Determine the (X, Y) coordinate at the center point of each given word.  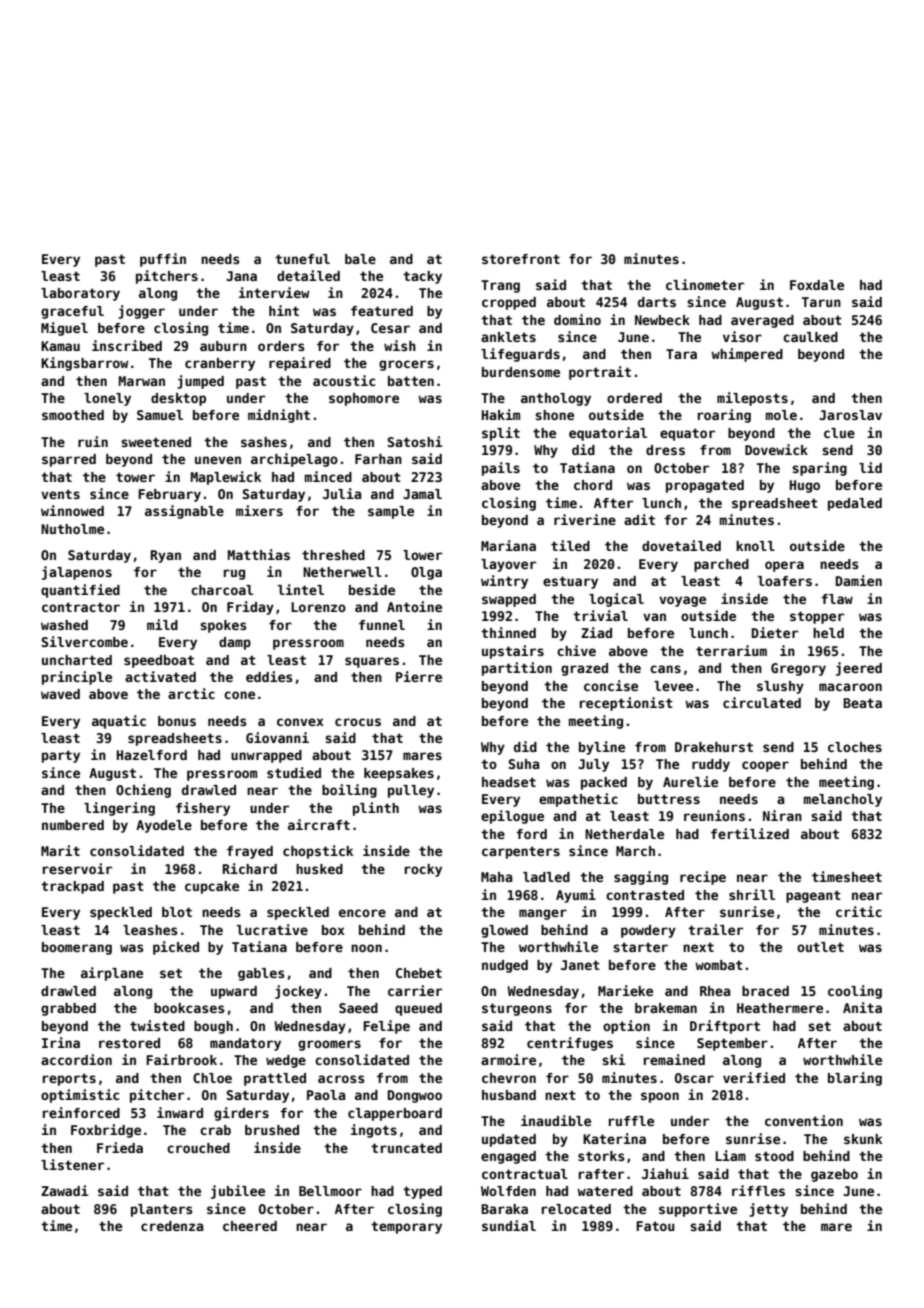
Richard (250, 868)
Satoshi (415, 441)
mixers (259, 510)
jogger (141, 312)
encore (362, 913)
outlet (820, 947)
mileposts (752, 399)
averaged (762, 321)
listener (72, 1164)
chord (593, 485)
